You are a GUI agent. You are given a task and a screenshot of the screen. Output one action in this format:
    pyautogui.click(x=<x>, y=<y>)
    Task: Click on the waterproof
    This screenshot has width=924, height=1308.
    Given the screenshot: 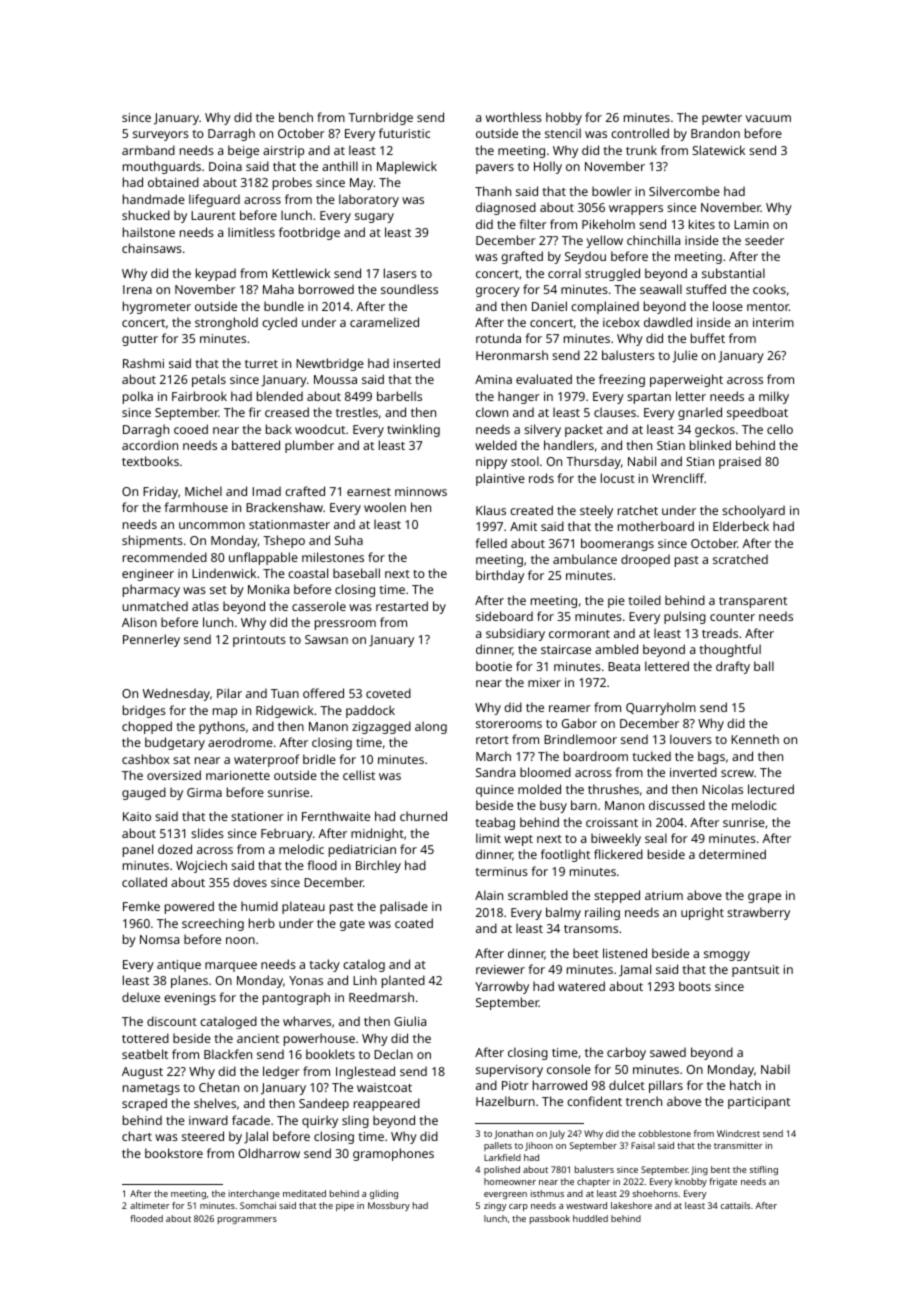 What is the action you would take?
    pyautogui.click(x=266, y=760)
